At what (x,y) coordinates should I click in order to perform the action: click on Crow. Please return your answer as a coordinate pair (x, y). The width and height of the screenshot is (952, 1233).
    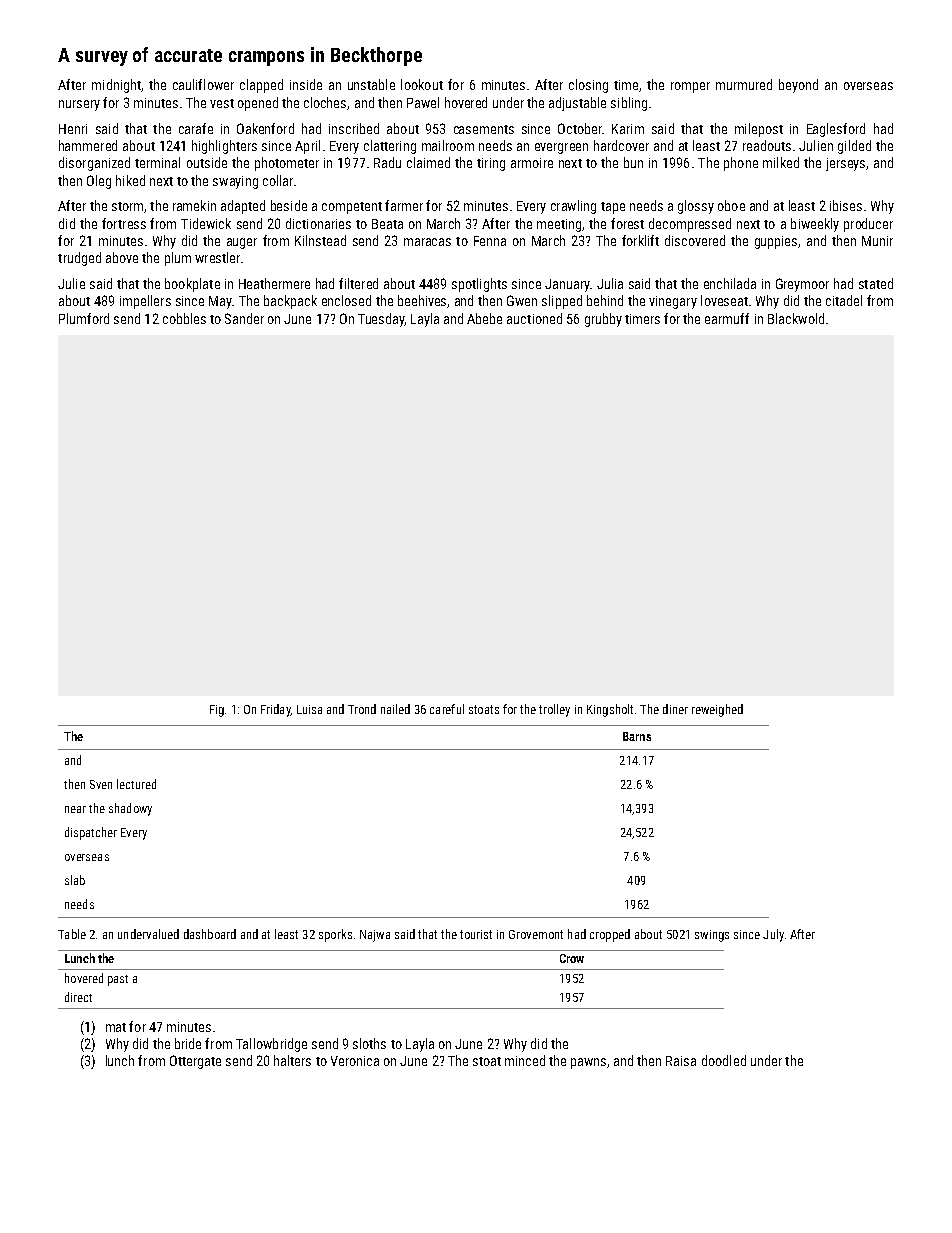
    Looking at the image, I should click on (572, 958).
